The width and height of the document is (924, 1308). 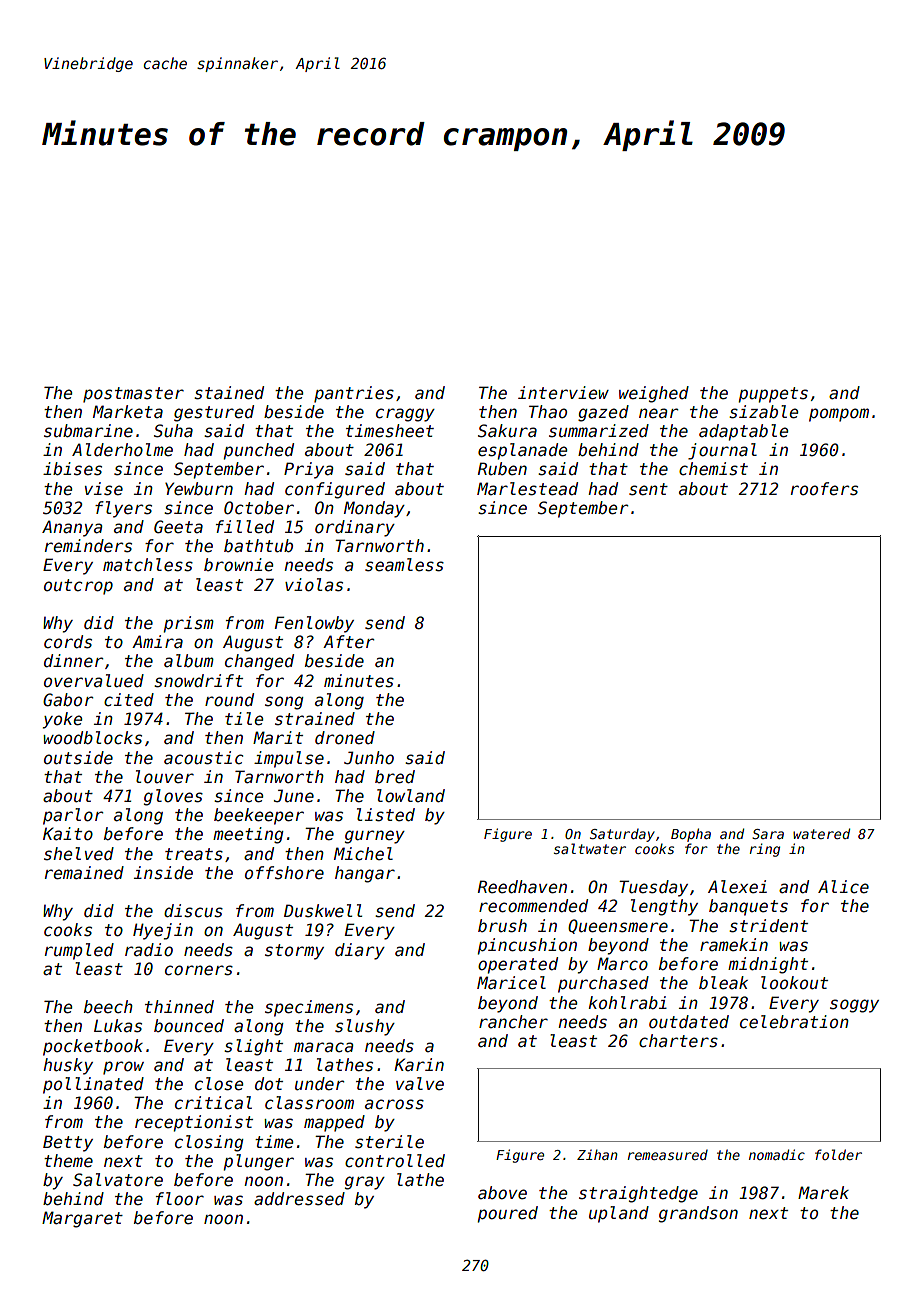 I want to click on floor, so click(x=180, y=1199).
